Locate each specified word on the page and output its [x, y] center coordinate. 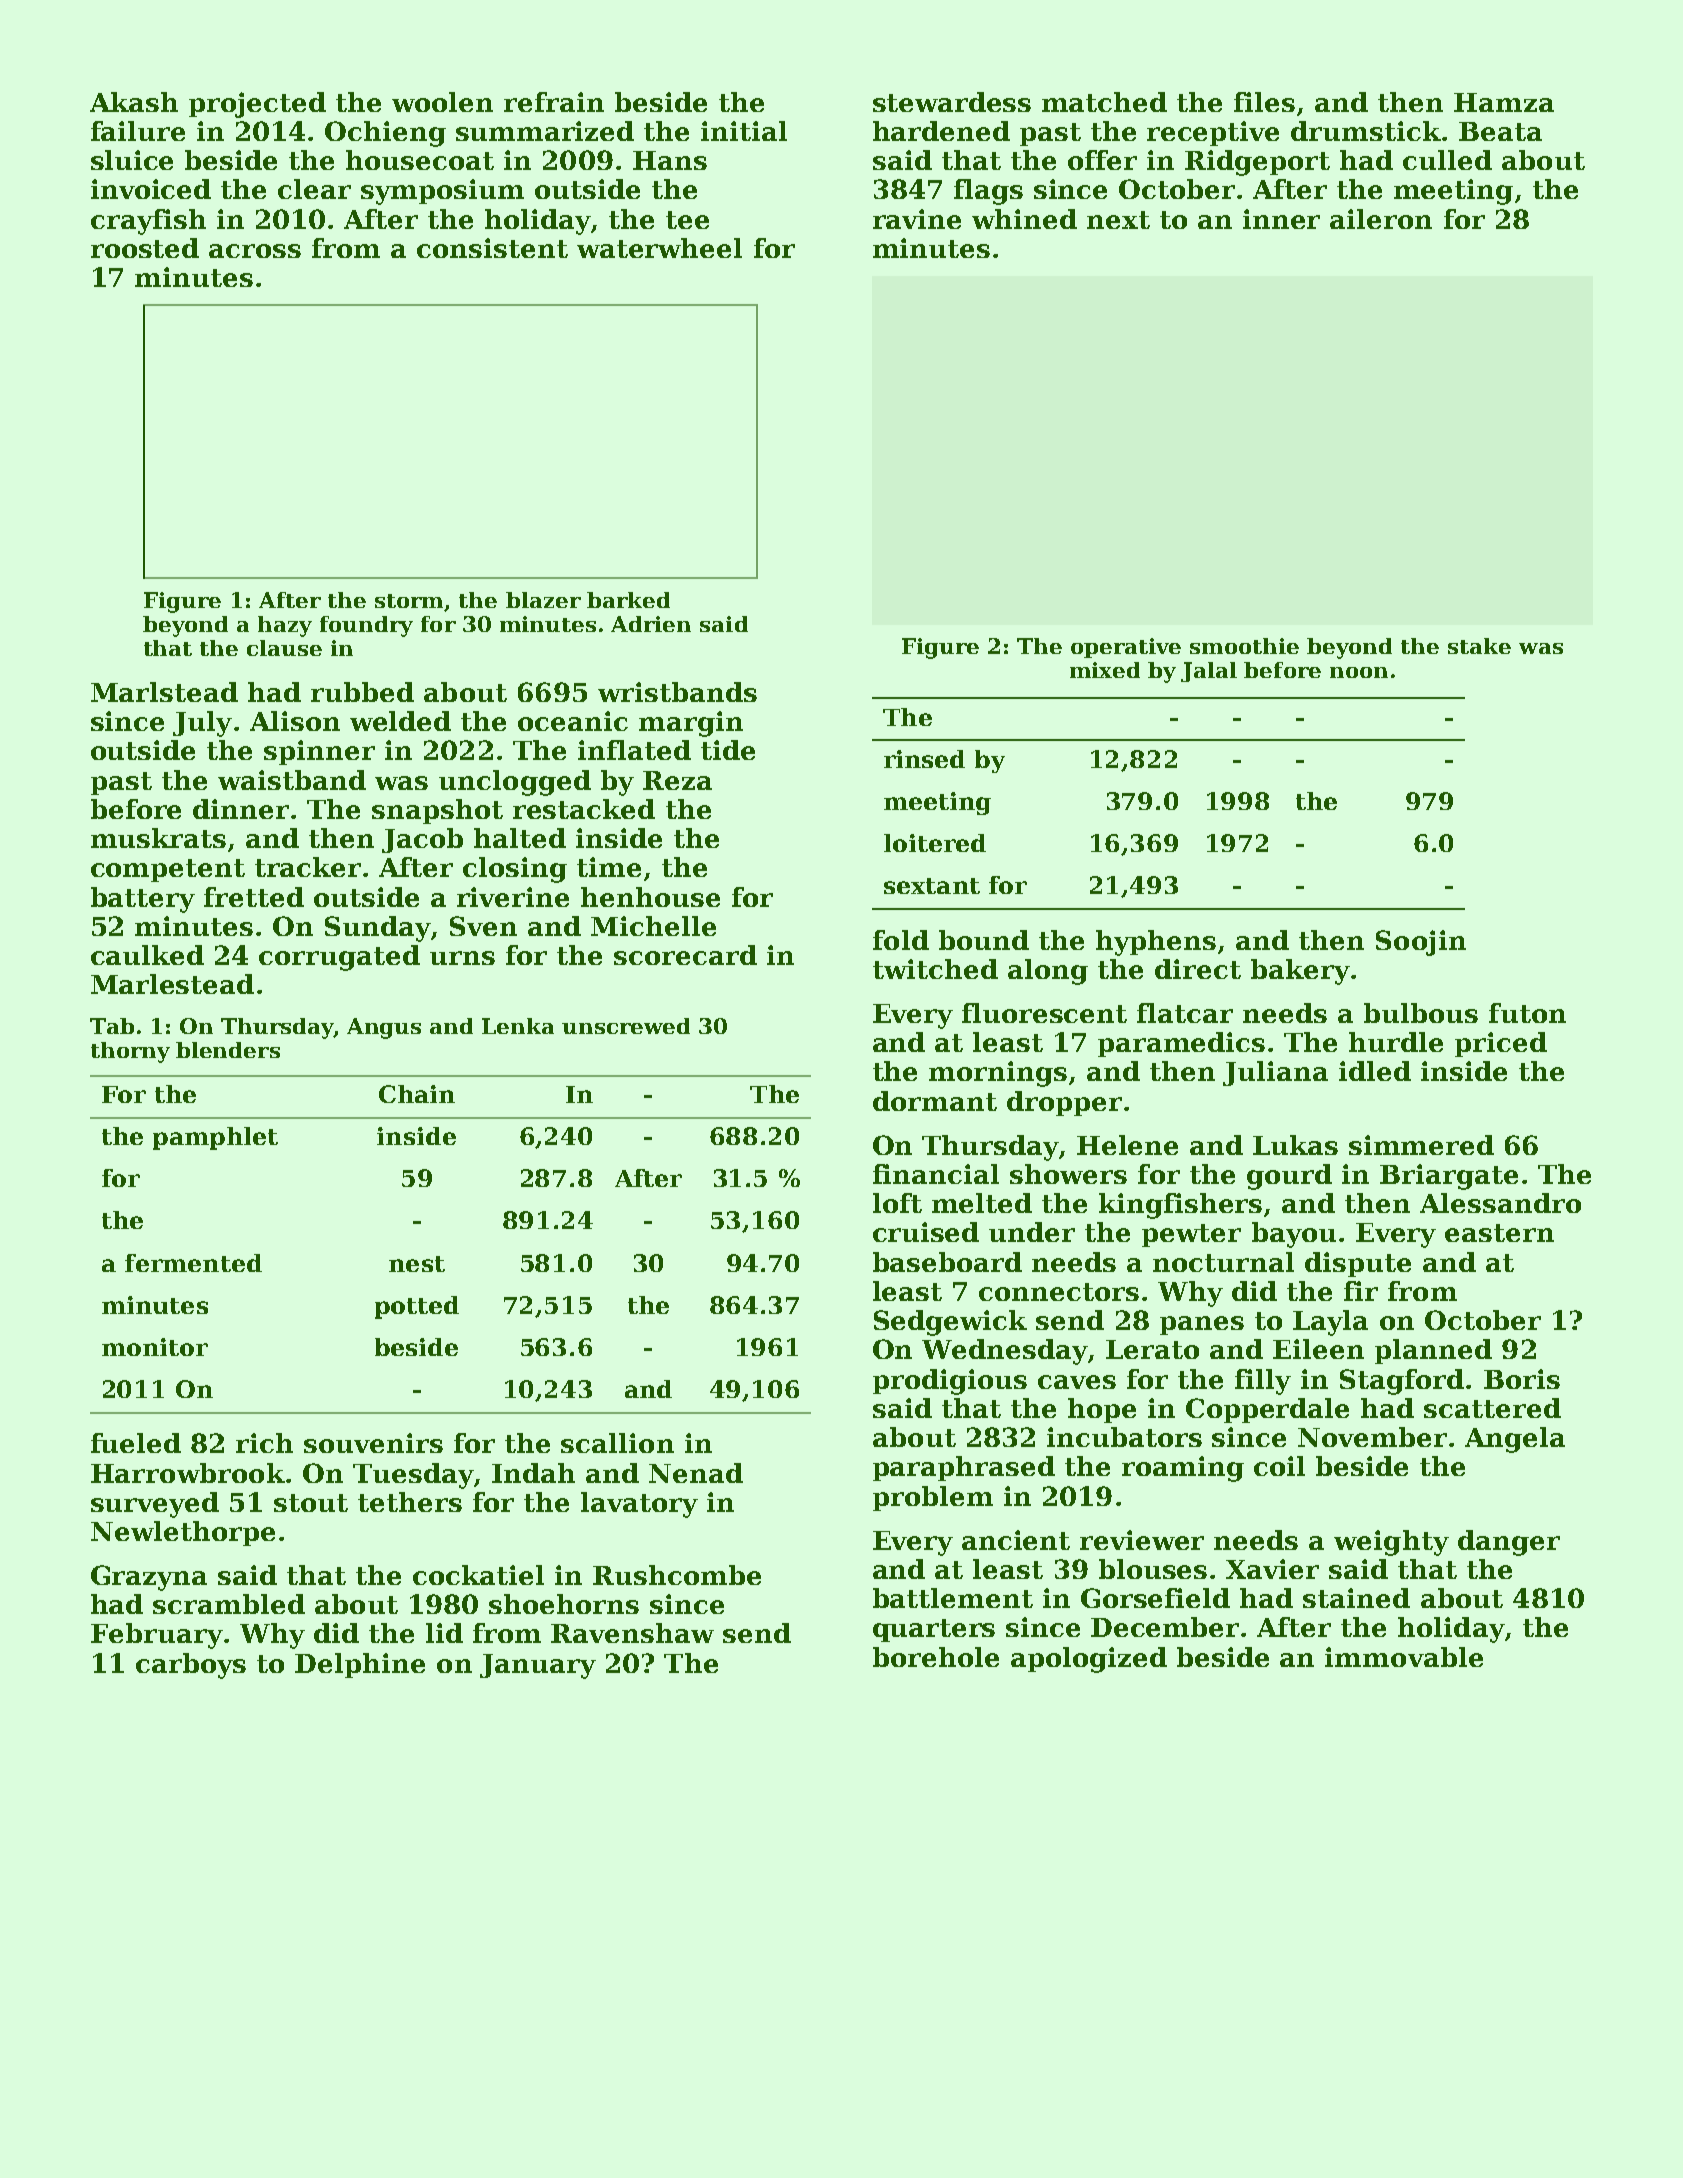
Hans [670, 160]
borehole [936, 1657]
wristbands [677, 692]
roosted [145, 248]
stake [1479, 646]
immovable [1404, 1657]
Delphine [360, 1665]
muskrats [158, 838]
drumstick [1366, 131]
